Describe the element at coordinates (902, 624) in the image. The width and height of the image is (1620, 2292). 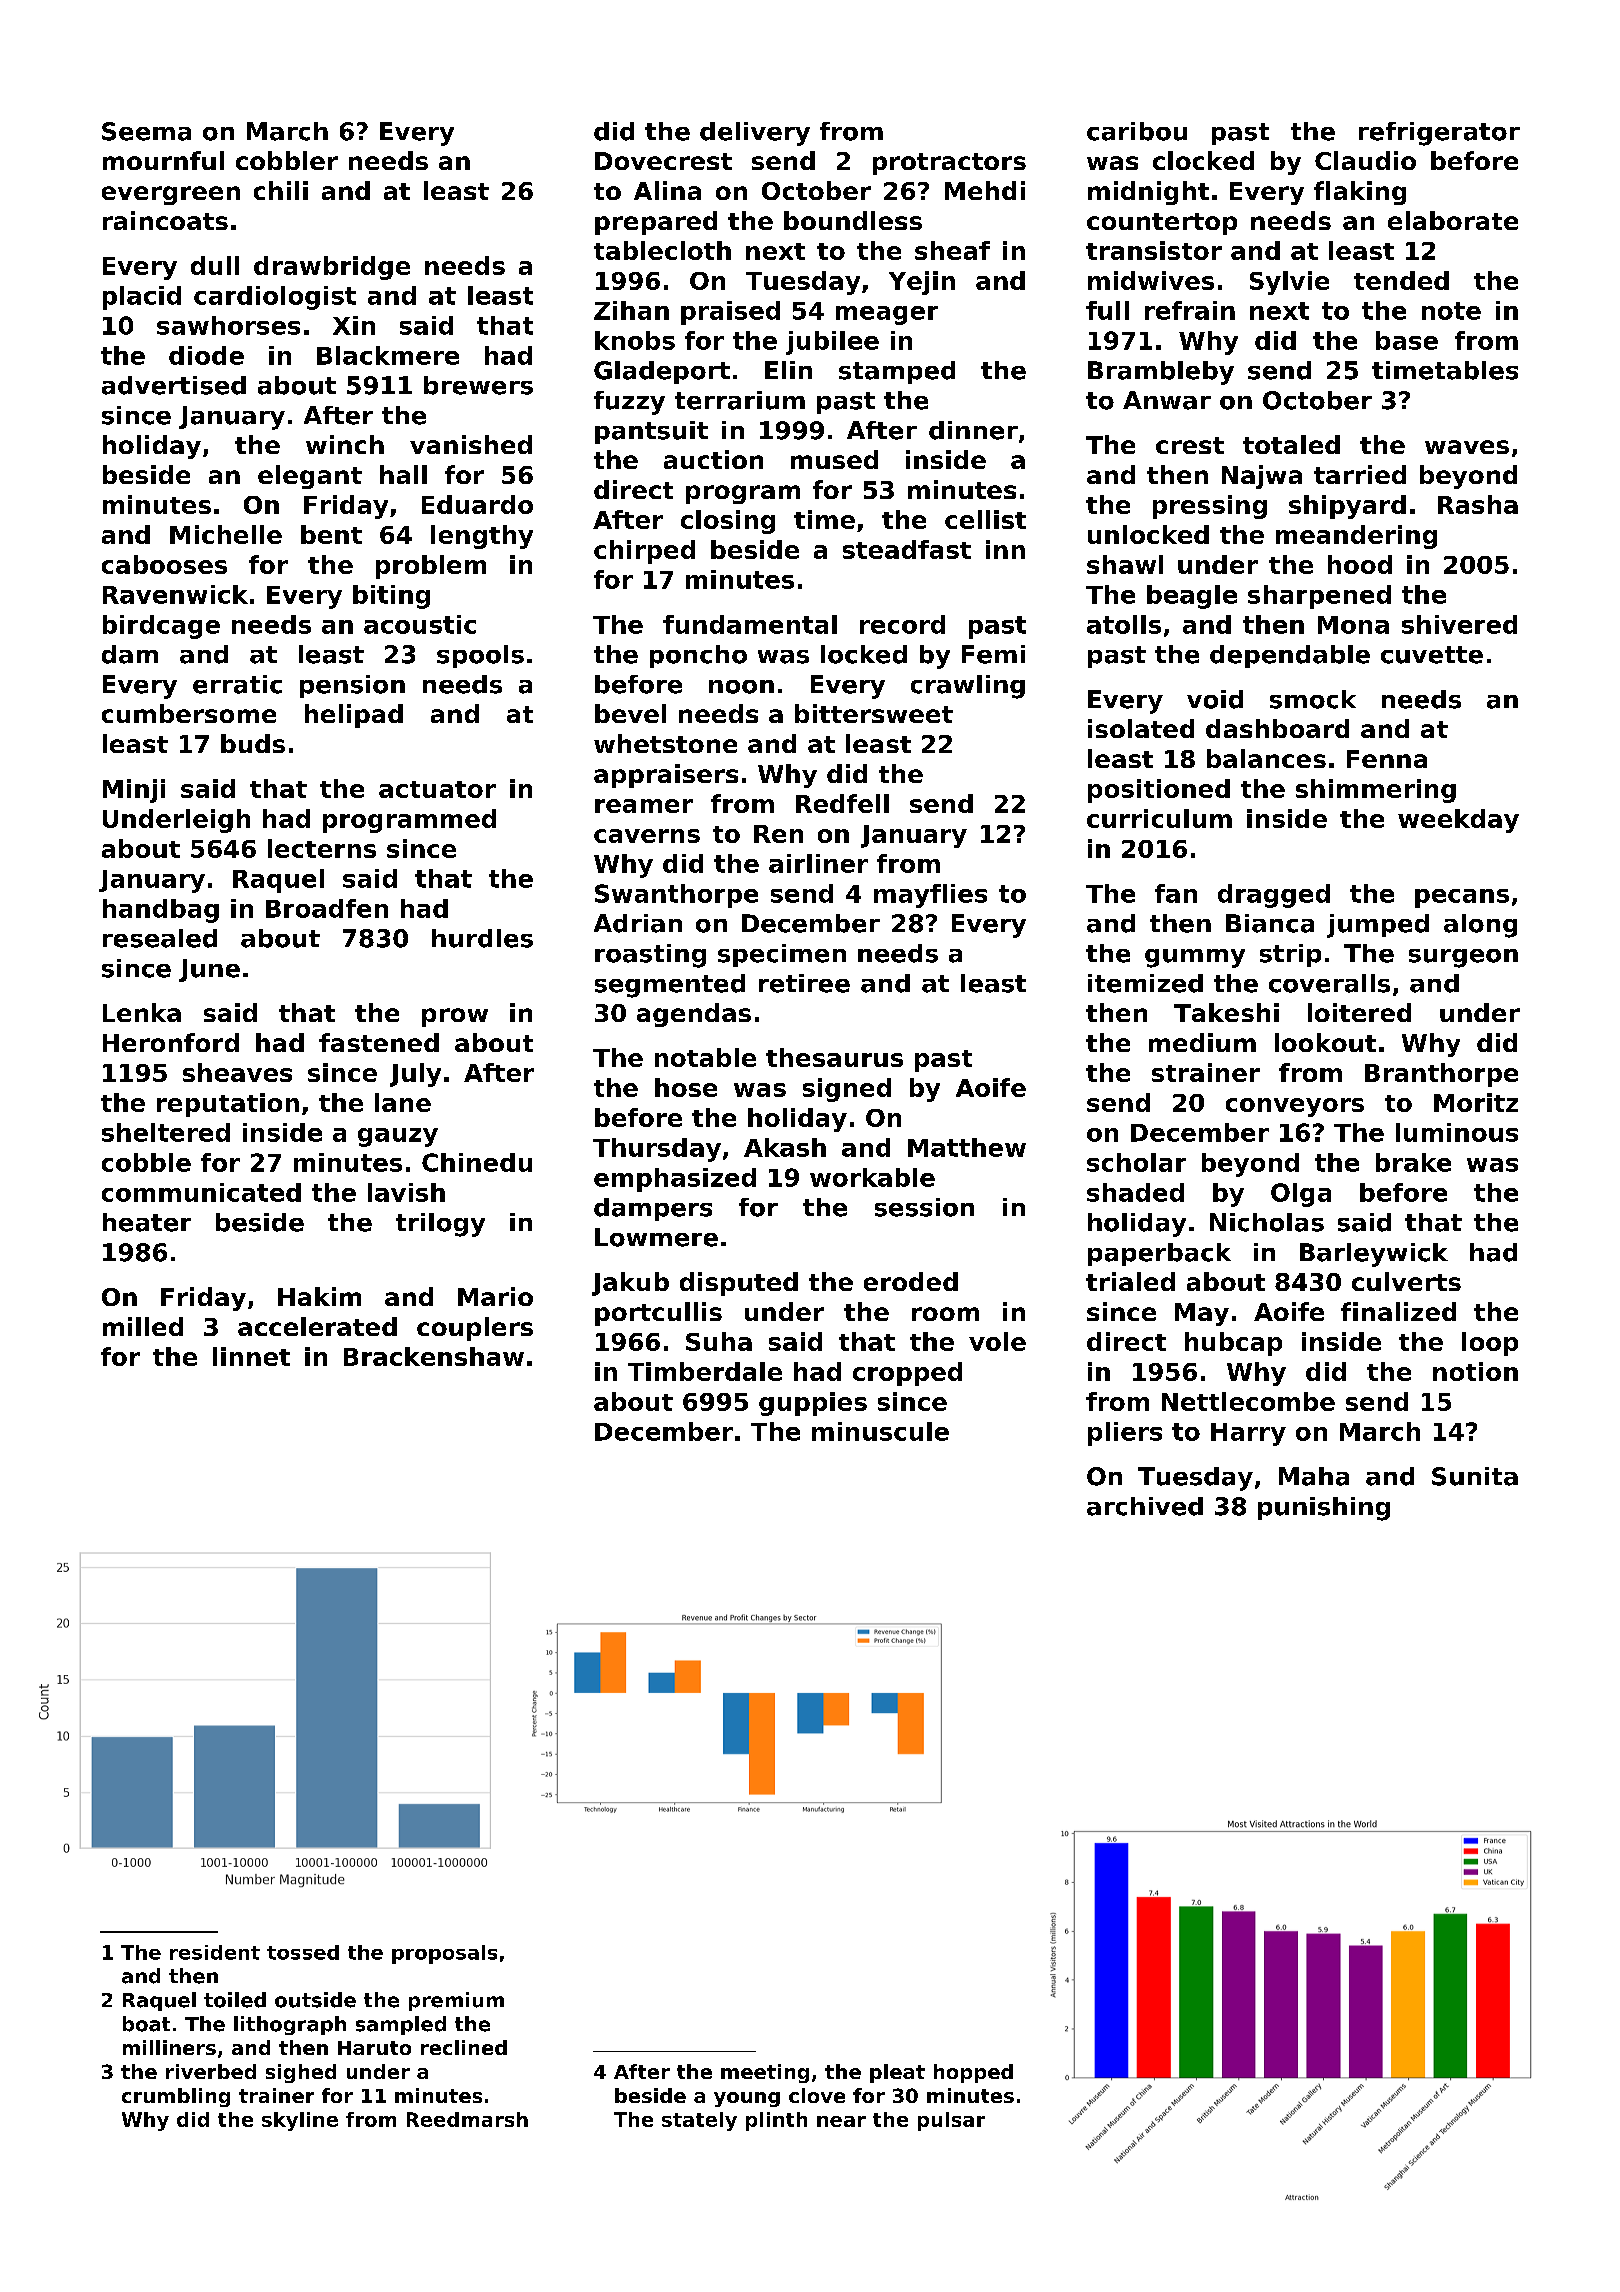
I see `record` at that location.
